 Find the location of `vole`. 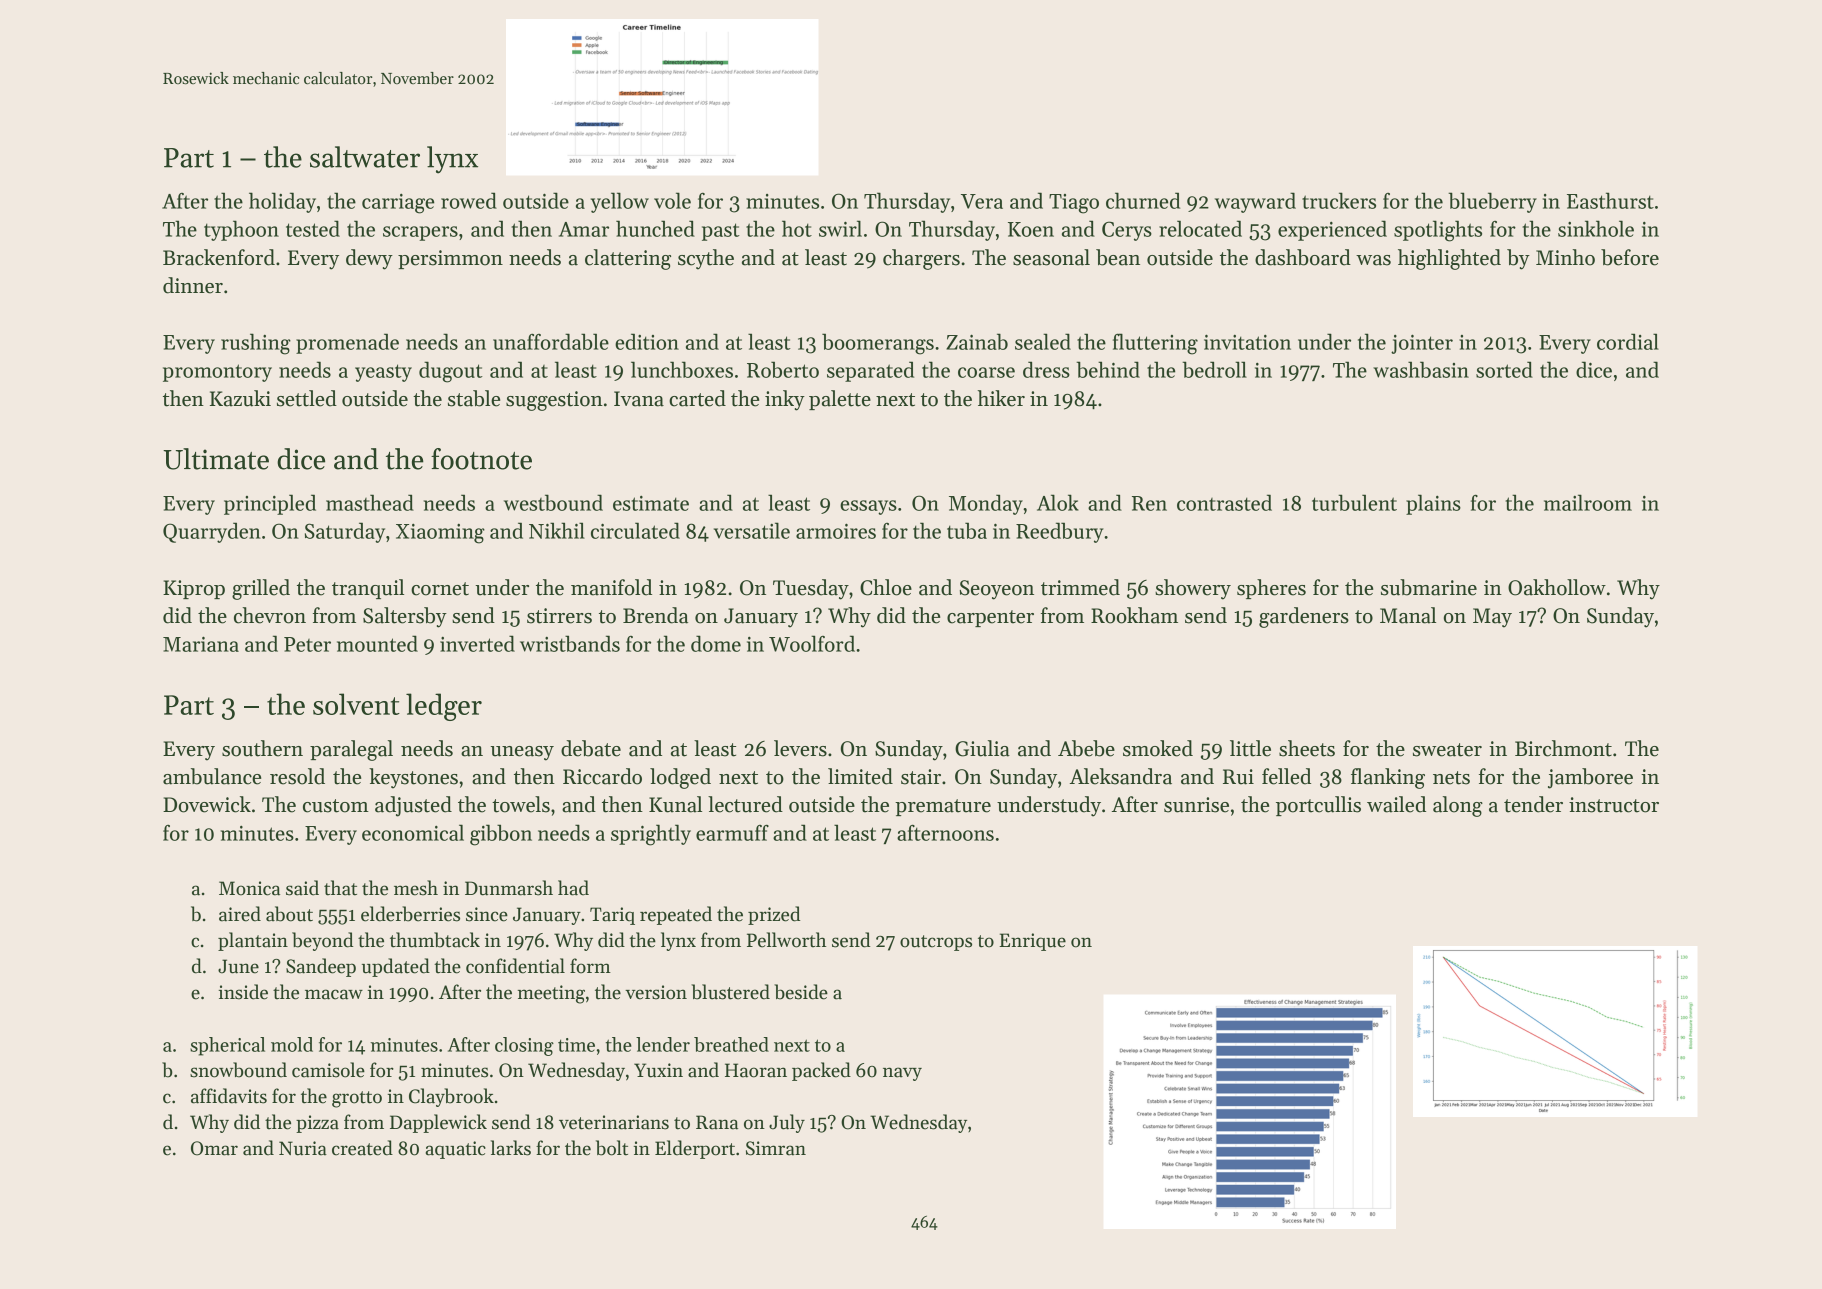

vole is located at coordinates (672, 200).
